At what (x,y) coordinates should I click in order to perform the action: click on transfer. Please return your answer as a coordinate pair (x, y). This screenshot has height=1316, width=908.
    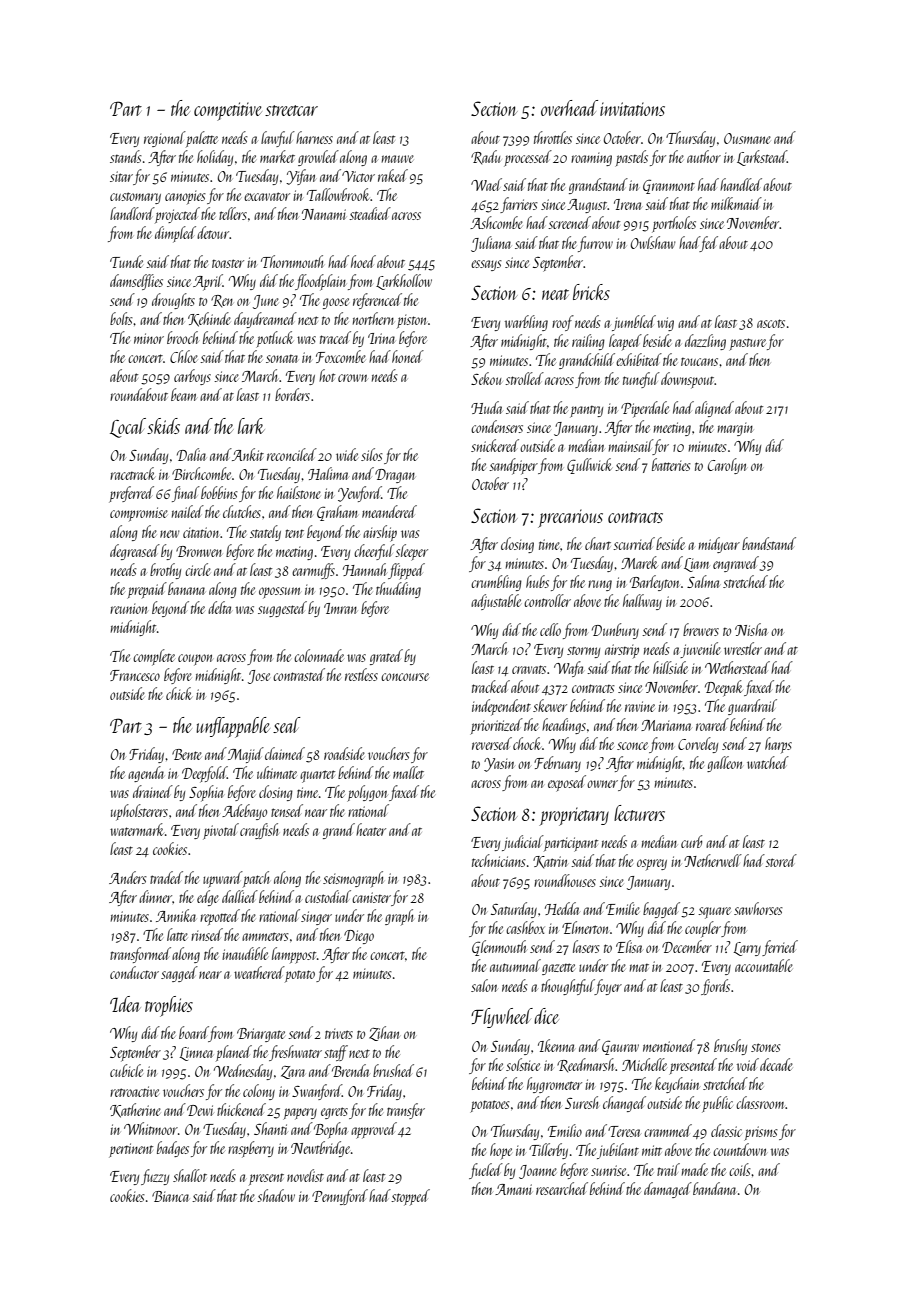
    Looking at the image, I should click on (406, 1111).
